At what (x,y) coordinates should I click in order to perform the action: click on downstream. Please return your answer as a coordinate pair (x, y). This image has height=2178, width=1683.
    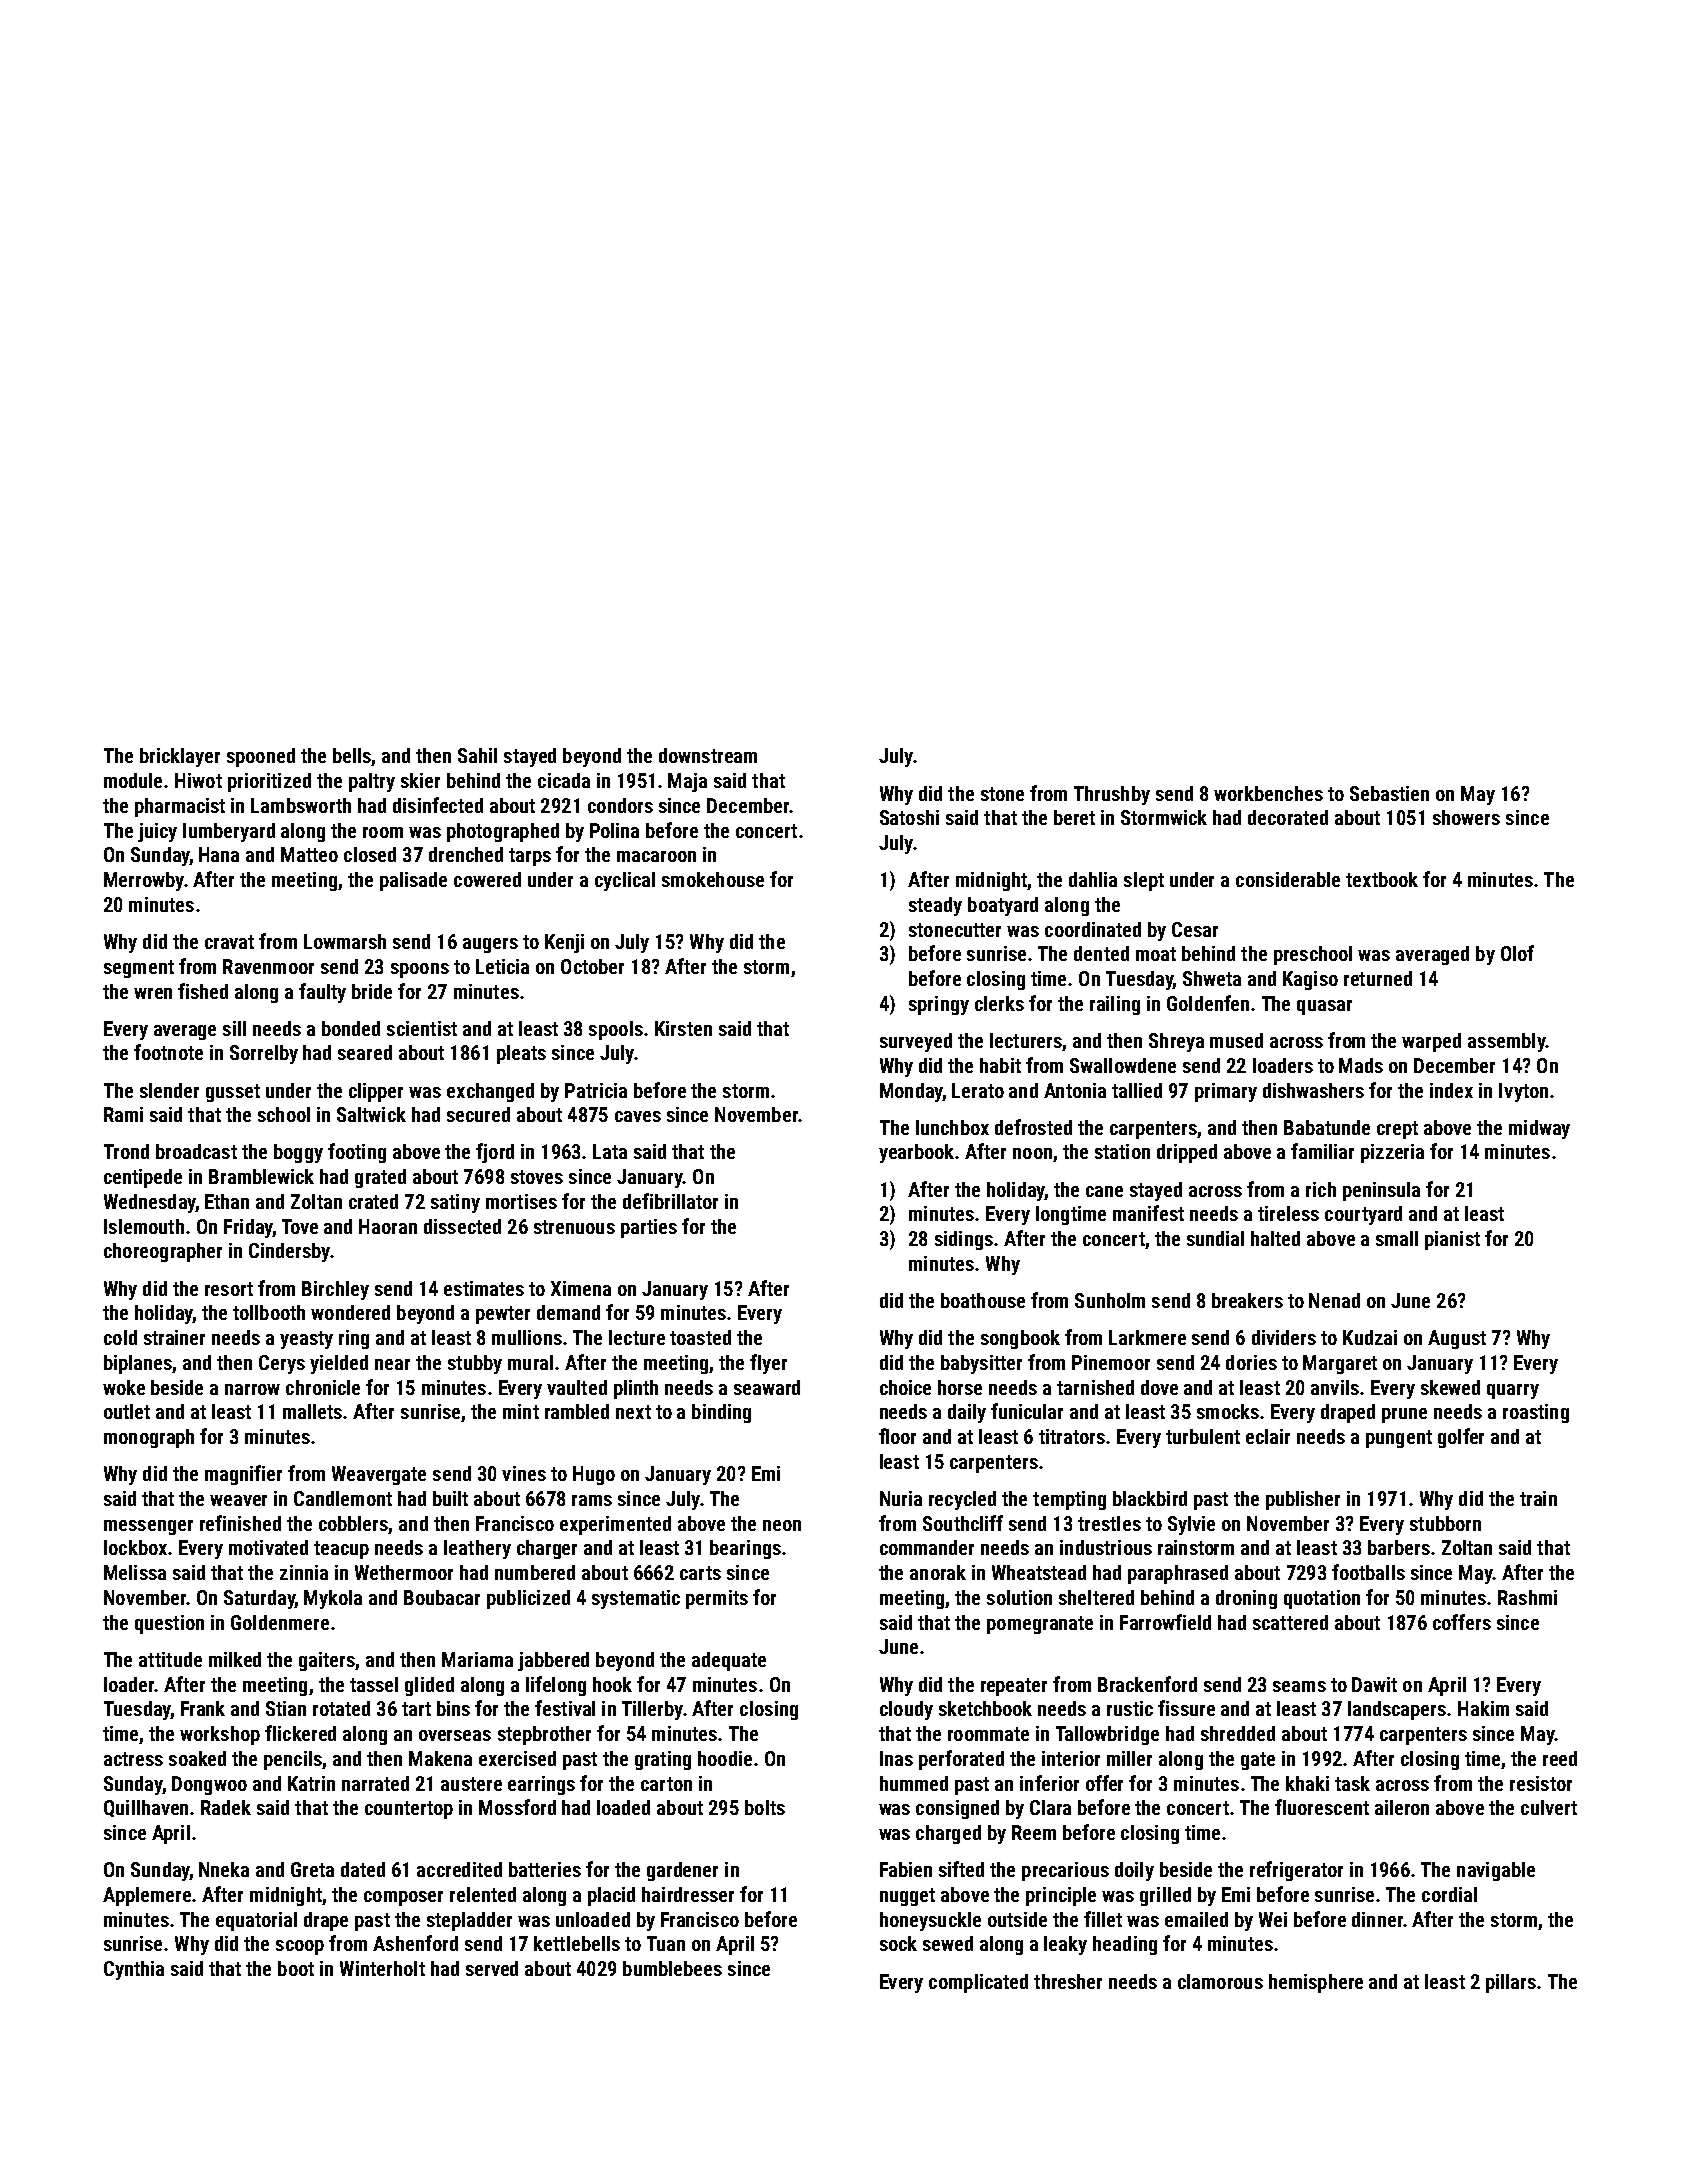
    Looking at the image, I should click on (708, 755).
